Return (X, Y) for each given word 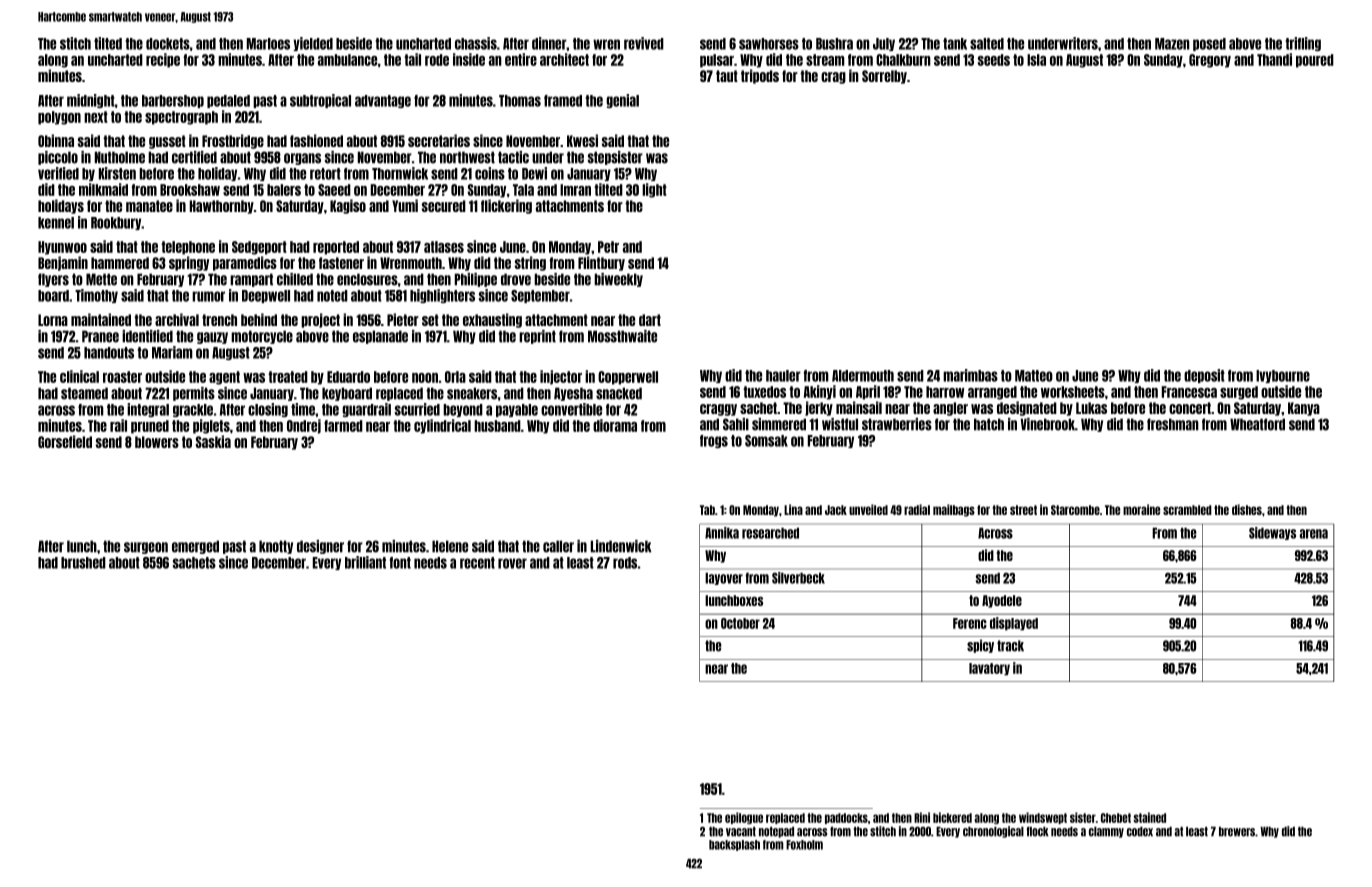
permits (194, 394)
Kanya (1304, 409)
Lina (793, 509)
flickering (506, 206)
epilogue (744, 818)
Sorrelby (884, 77)
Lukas (1091, 408)
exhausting (492, 320)
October (740, 623)
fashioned (316, 140)
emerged (195, 547)
